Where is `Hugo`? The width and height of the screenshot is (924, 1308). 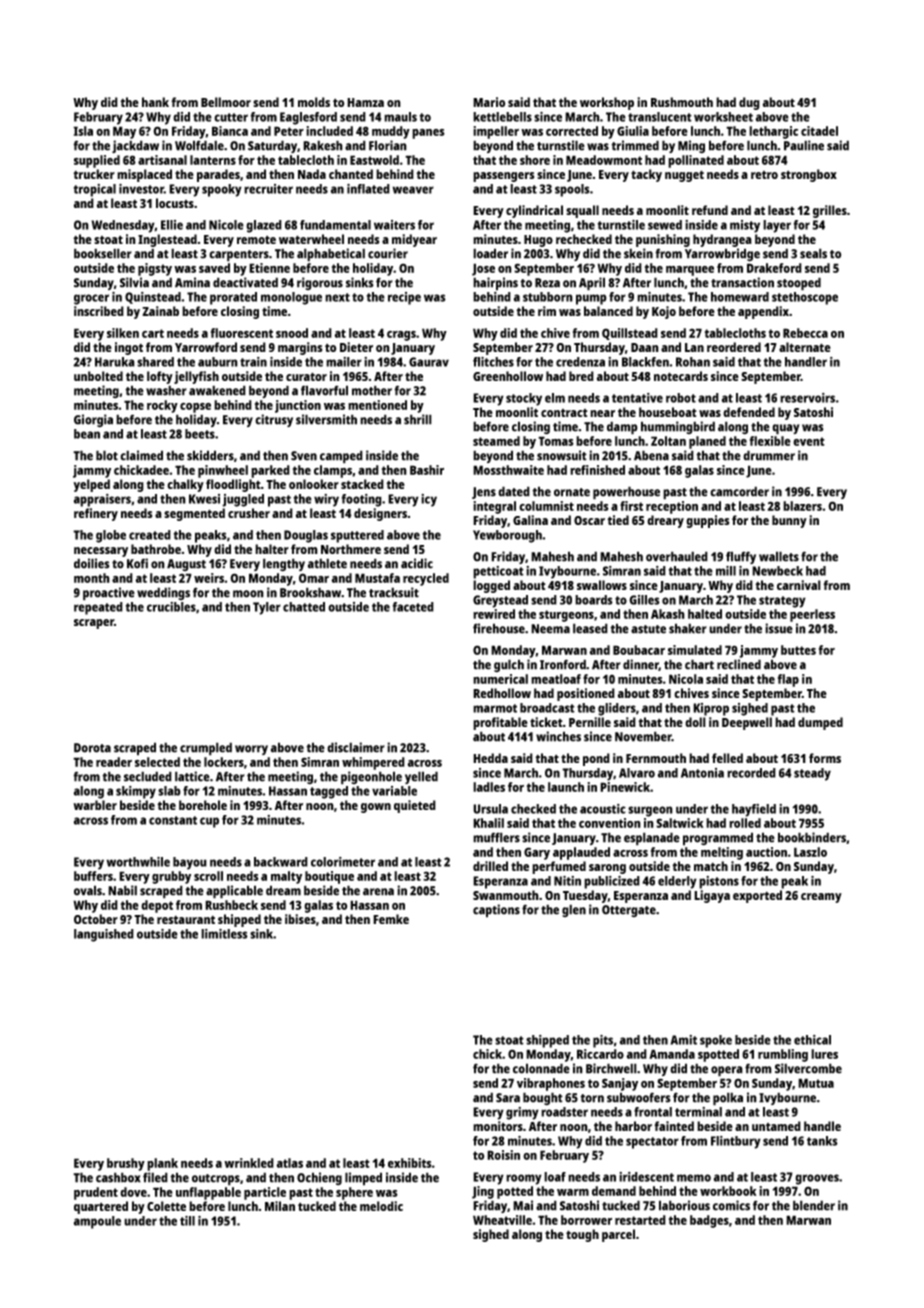 Hugo is located at coordinates (538, 241).
